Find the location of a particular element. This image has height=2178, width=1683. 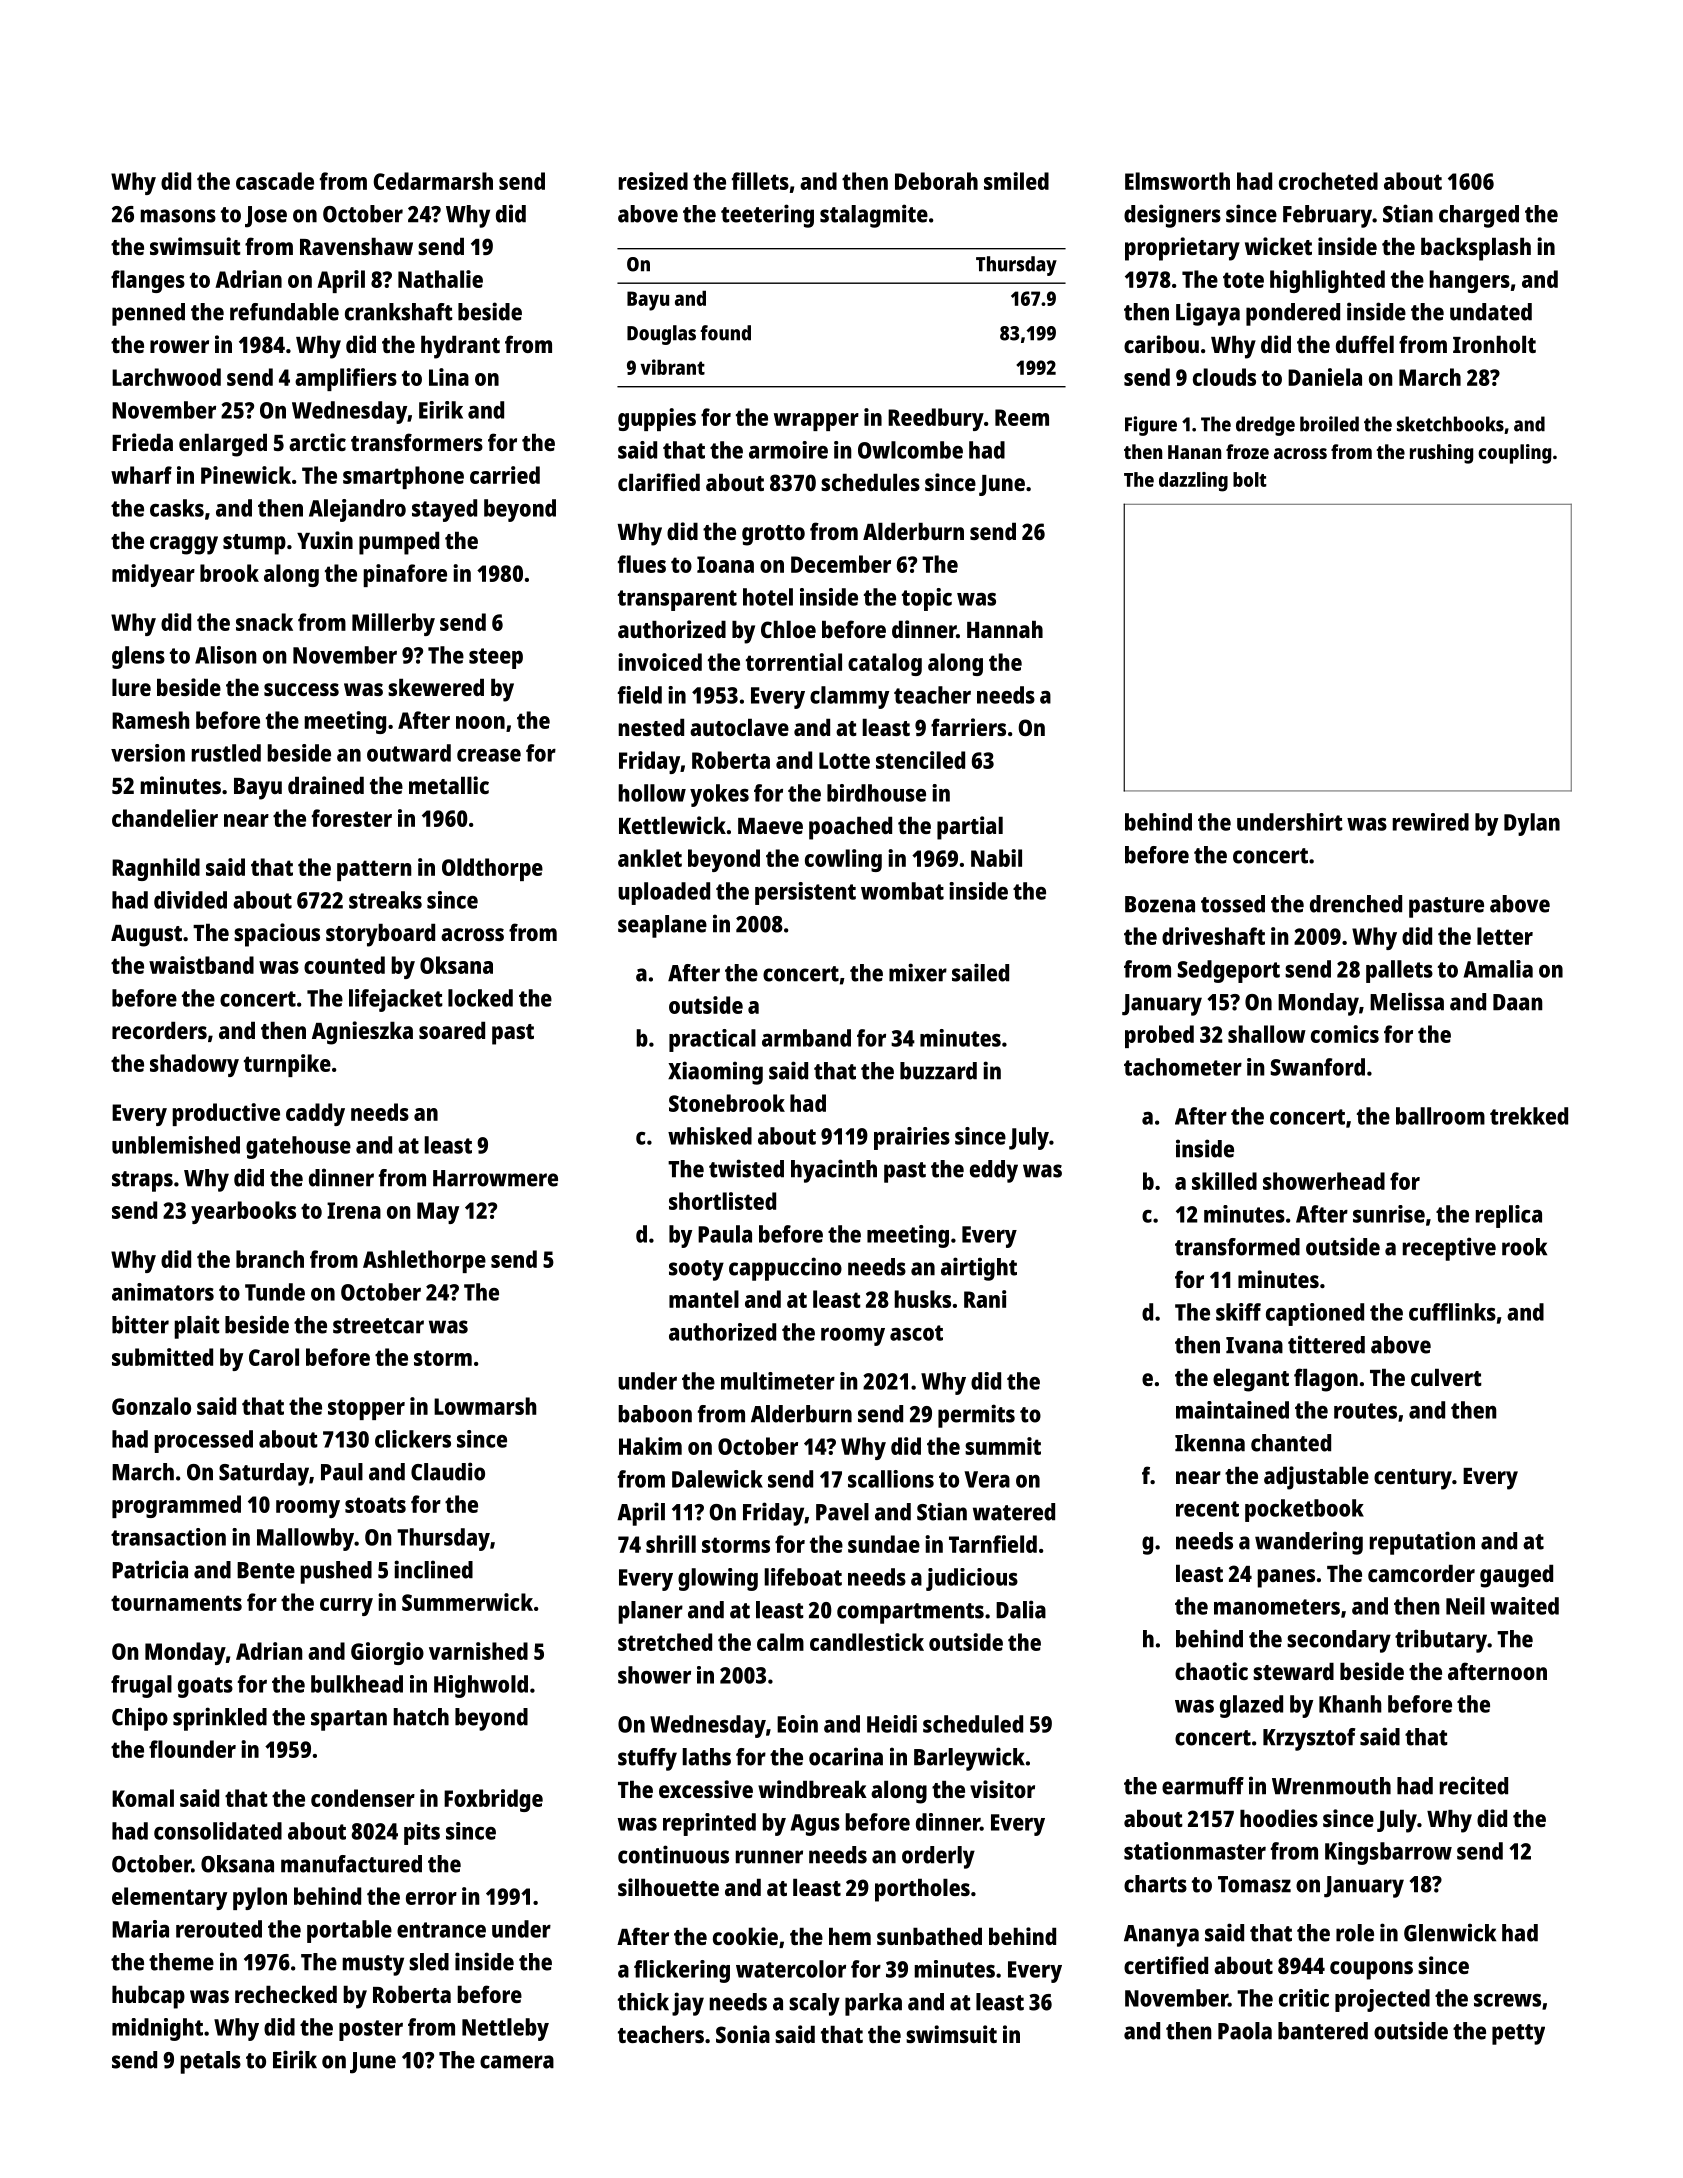

buzzard is located at coordinates (938, 1071).
